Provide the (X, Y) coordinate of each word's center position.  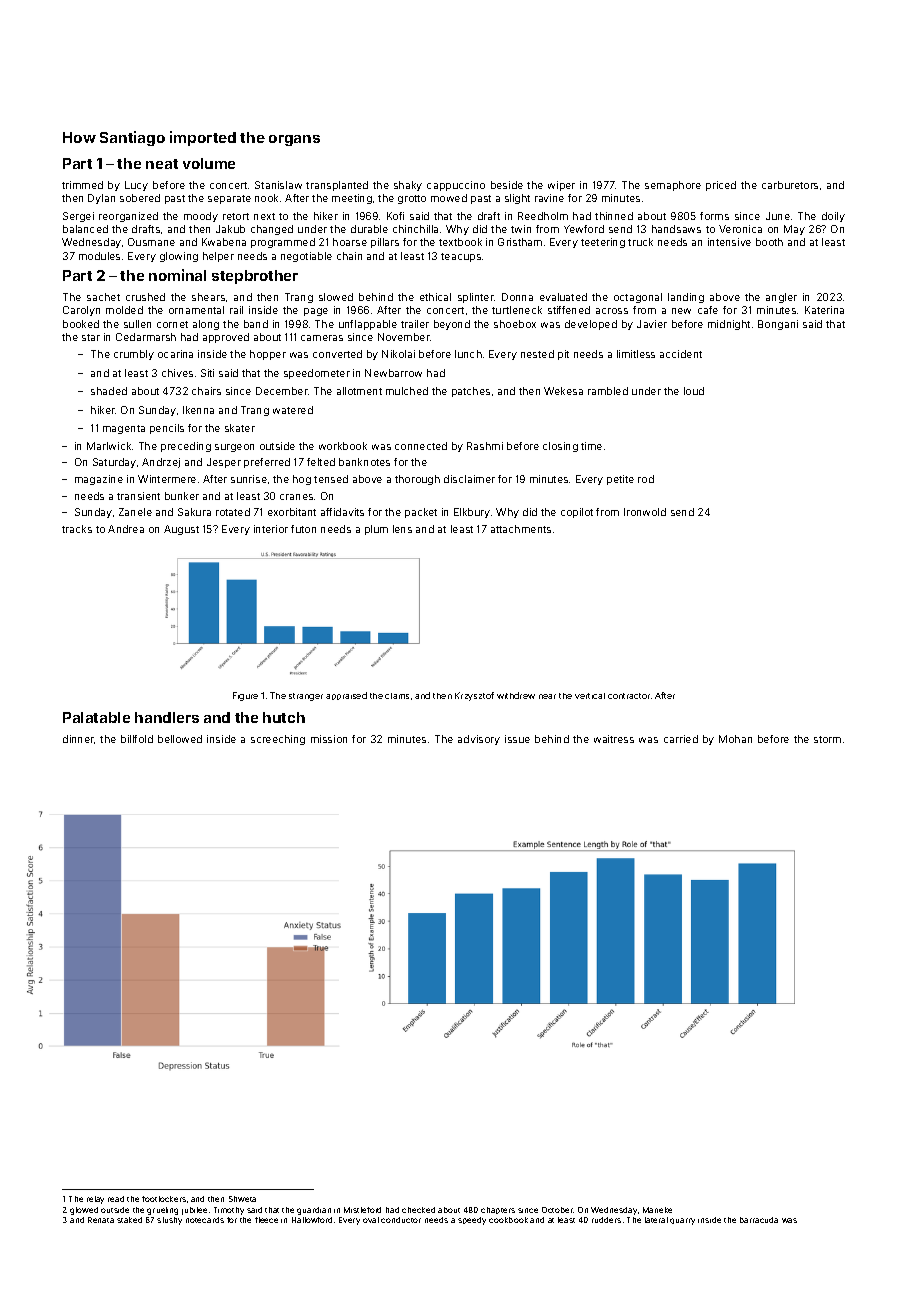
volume (209, 163)
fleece (266, 1220)
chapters (498, 1210)
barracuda (759, 1220)
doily (833, 217)
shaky (408, 186)
